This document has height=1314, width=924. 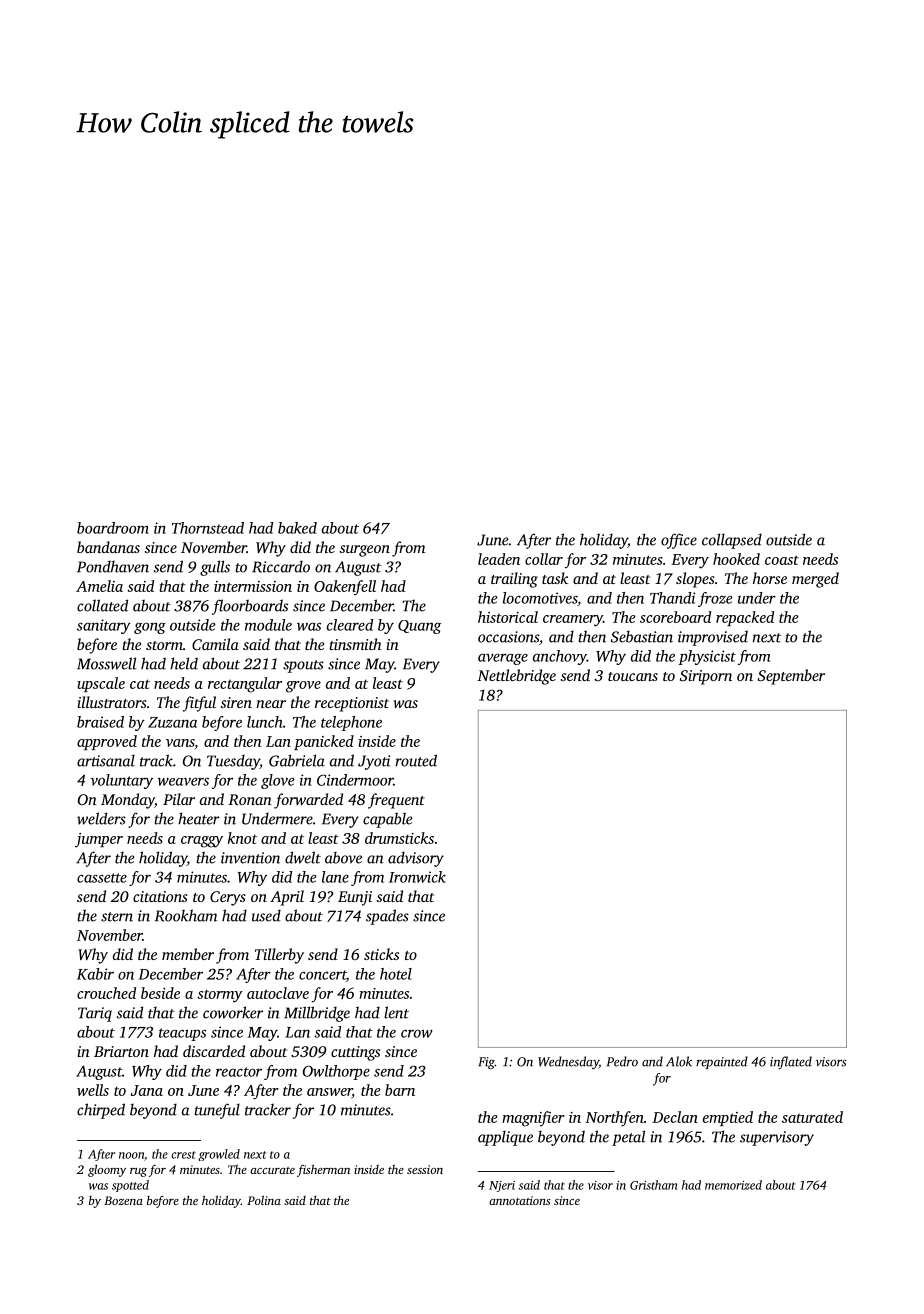 What do you see at coordinates (101, 684) in the document?
I see `upscale` at bounding box center [101, 684].
